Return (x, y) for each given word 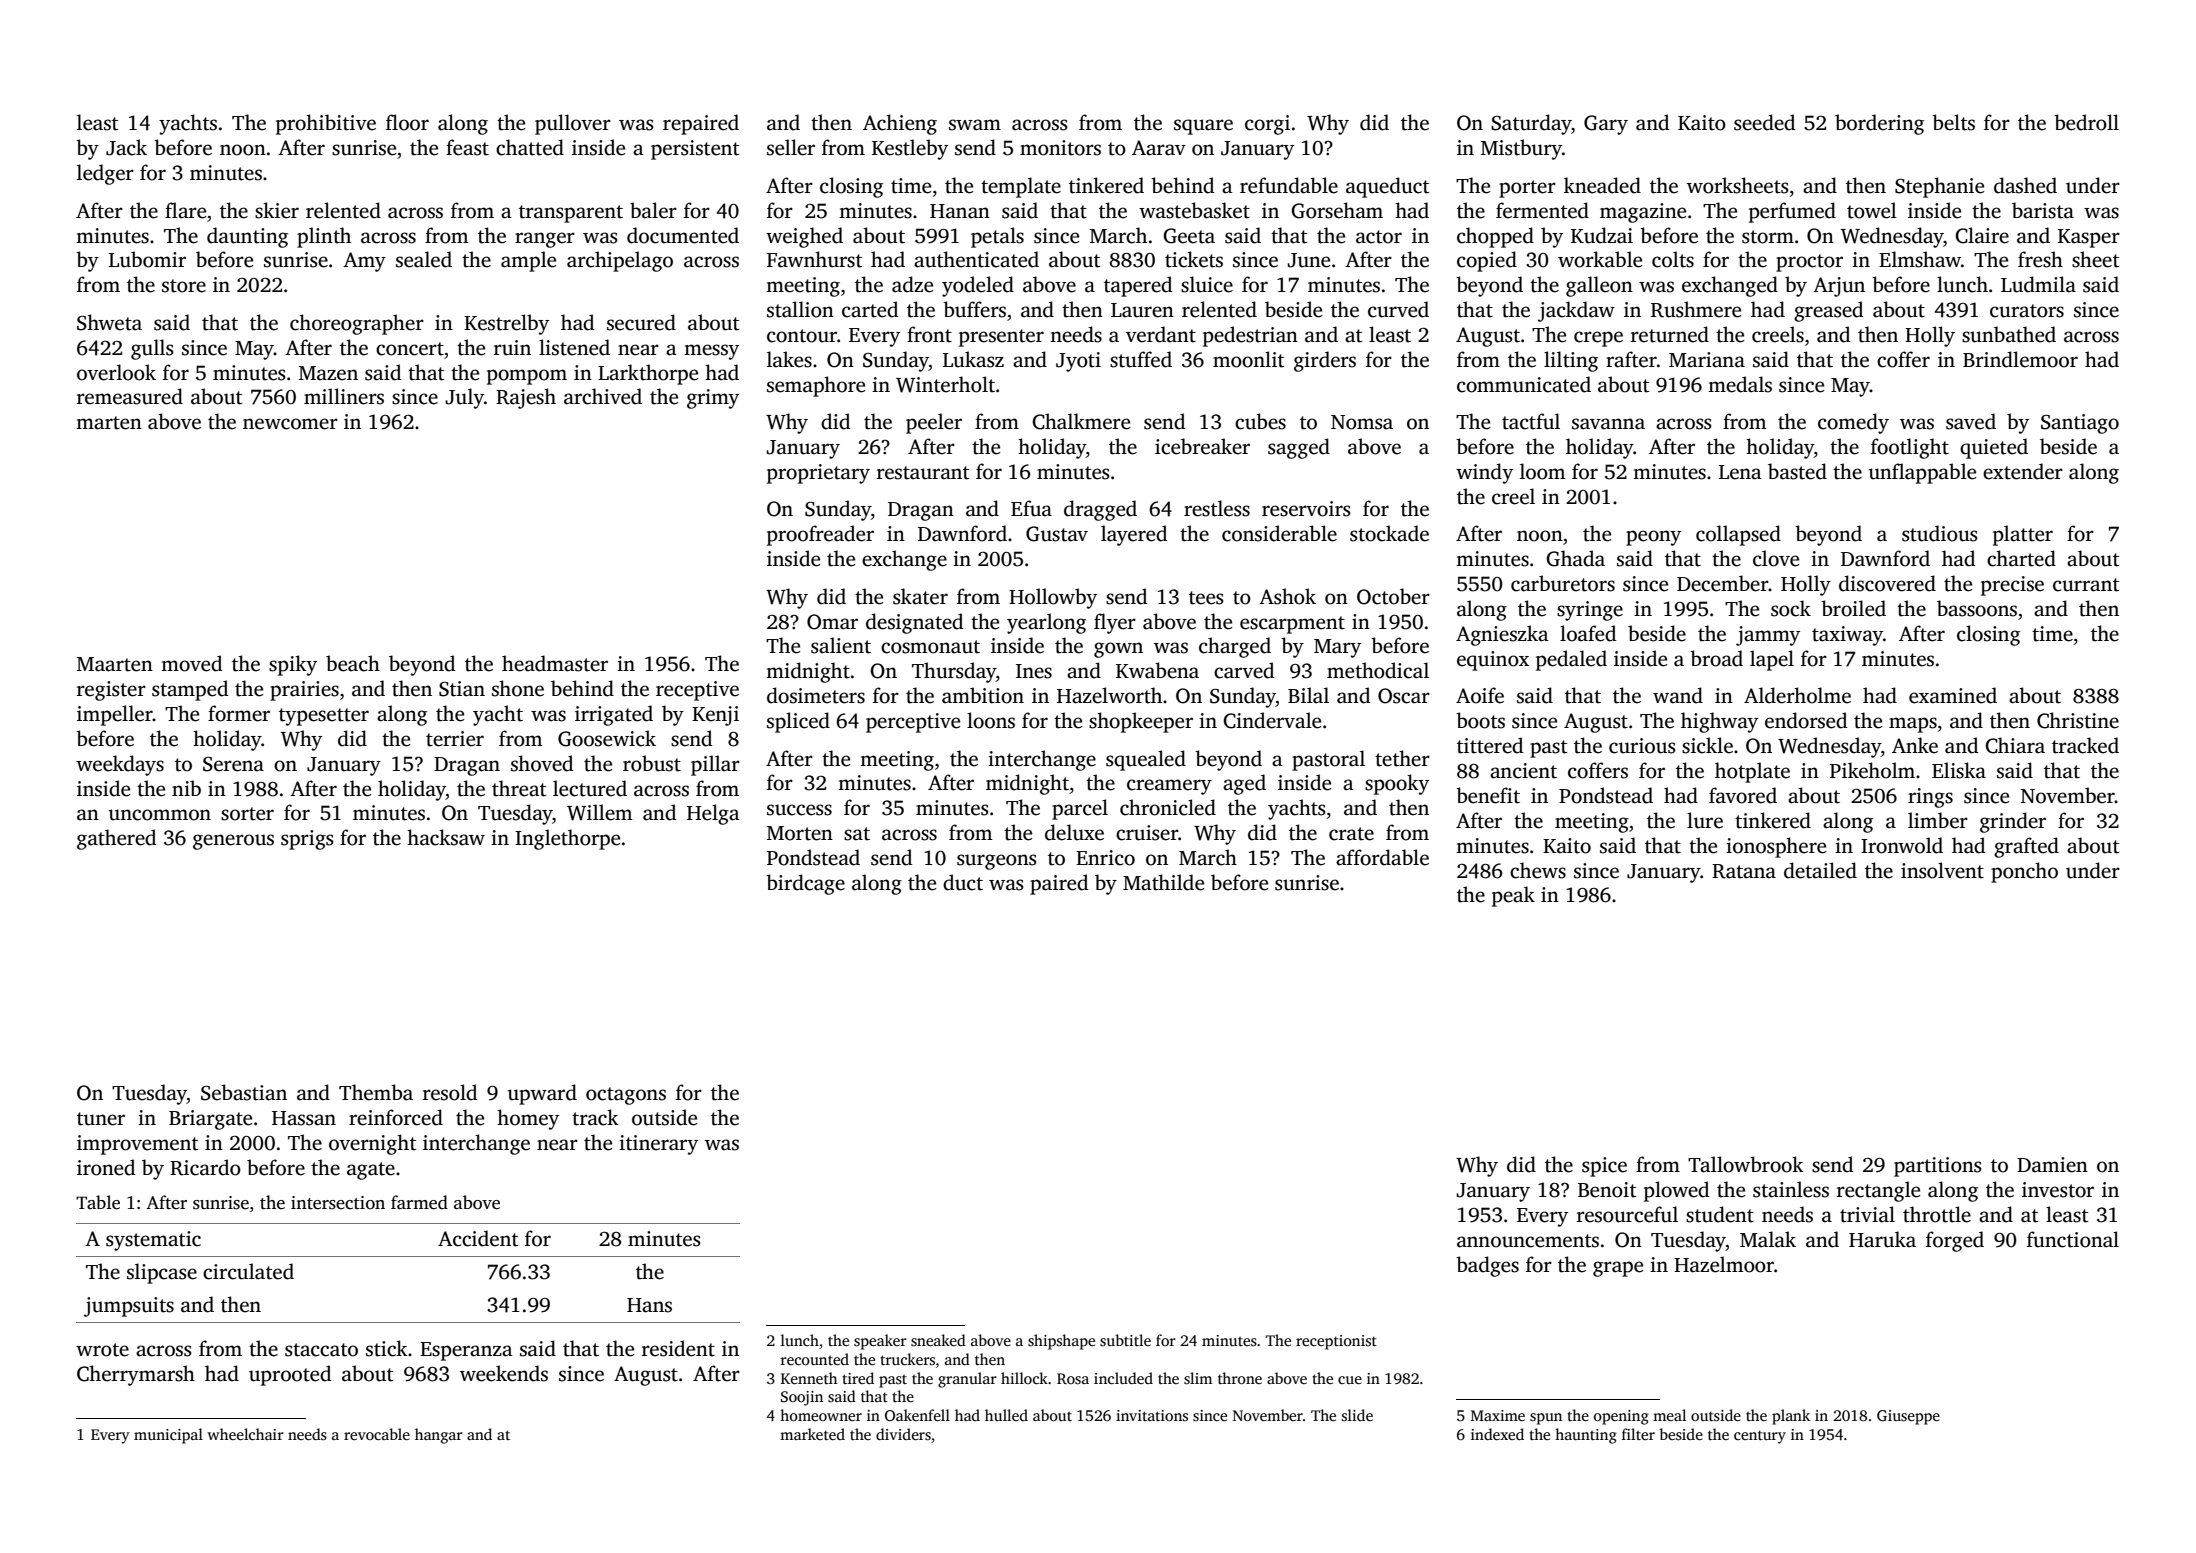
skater (920, 596)
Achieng (900, 124)
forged (1955, 1241)
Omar (832, 622)
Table (98, 1202)
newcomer (290, 424)
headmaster (555, 663)
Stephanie (1939, 187)
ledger (105, 174)
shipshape (1061, 1342)
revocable (377, 1434)
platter (2023, 535)
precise (2012, 586)
